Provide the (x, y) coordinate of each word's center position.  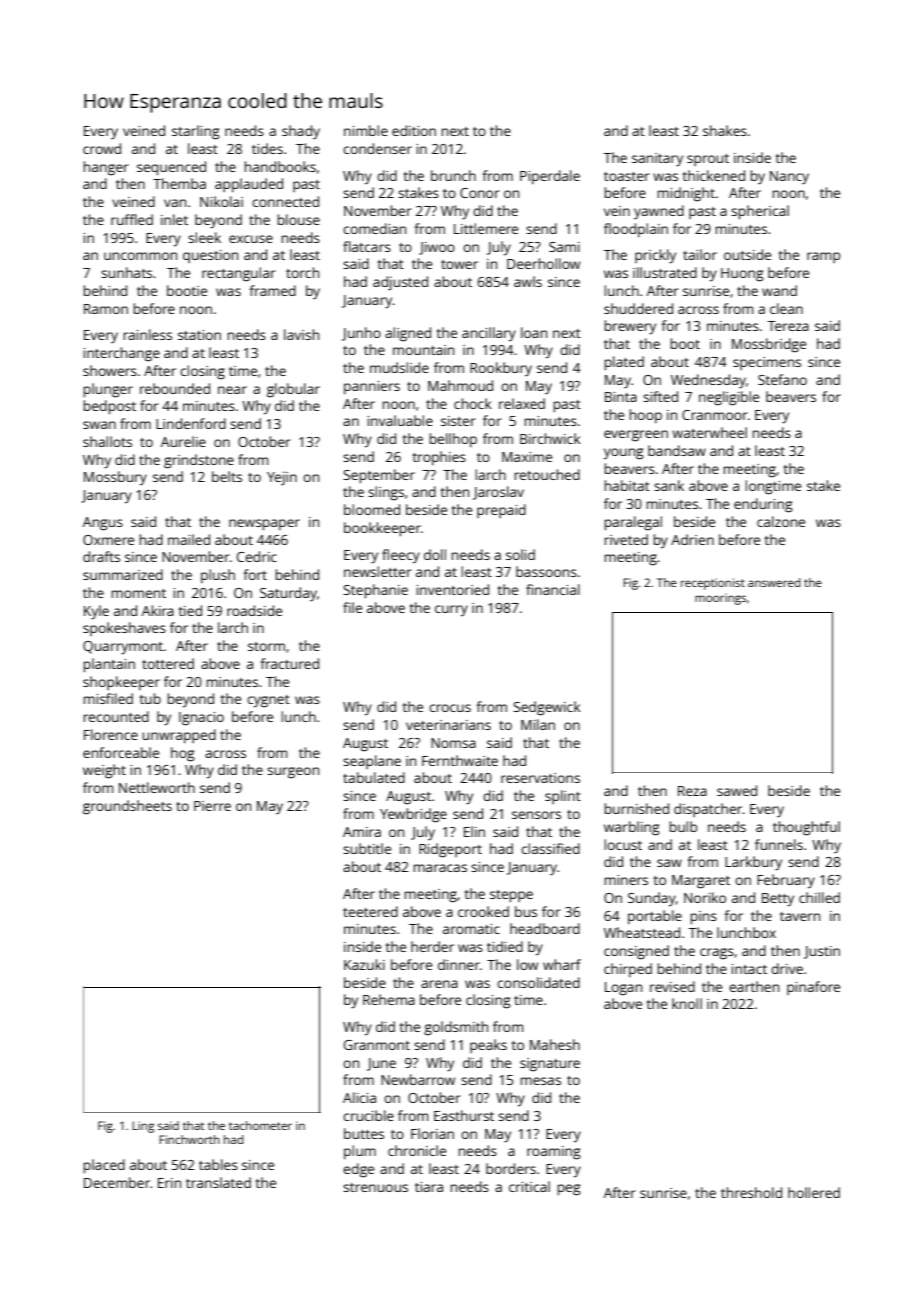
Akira (158, 610)
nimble (366, 130)
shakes (725, 130)
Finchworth (189, 1139)
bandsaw (677, 450)
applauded (249, 185)
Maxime (527, 457)
